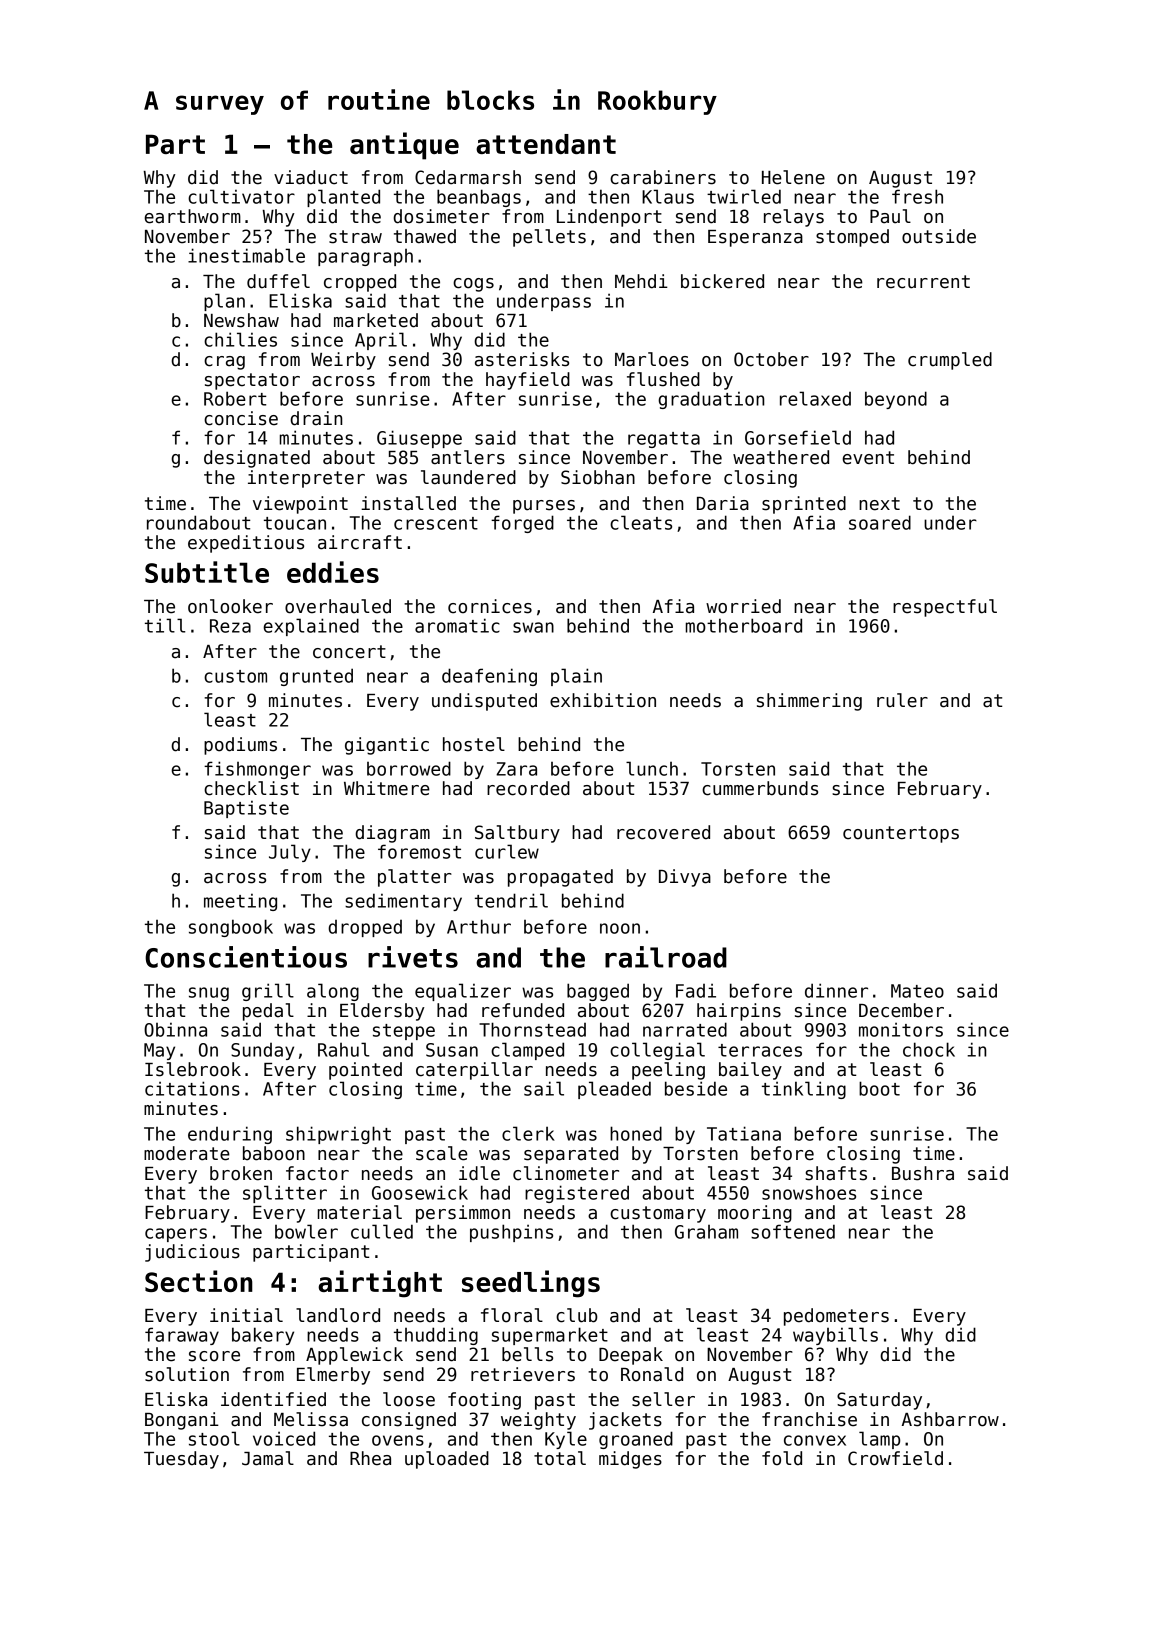  Describe the element at coordinates (917, 196) in the screenshot. I see `fresh` at that location.
